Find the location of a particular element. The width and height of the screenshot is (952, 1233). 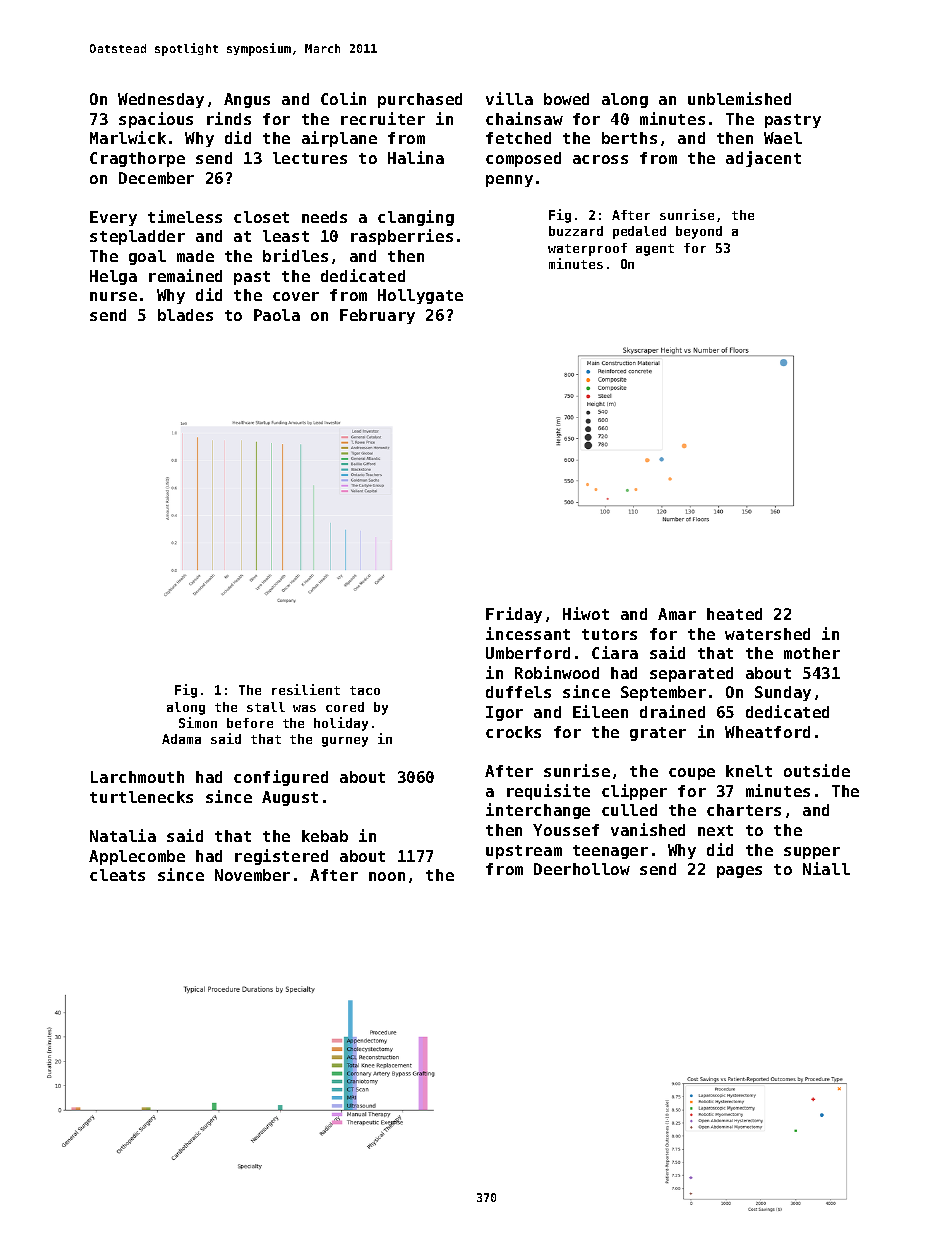

unblemished is located at coordinates (739, 98).
